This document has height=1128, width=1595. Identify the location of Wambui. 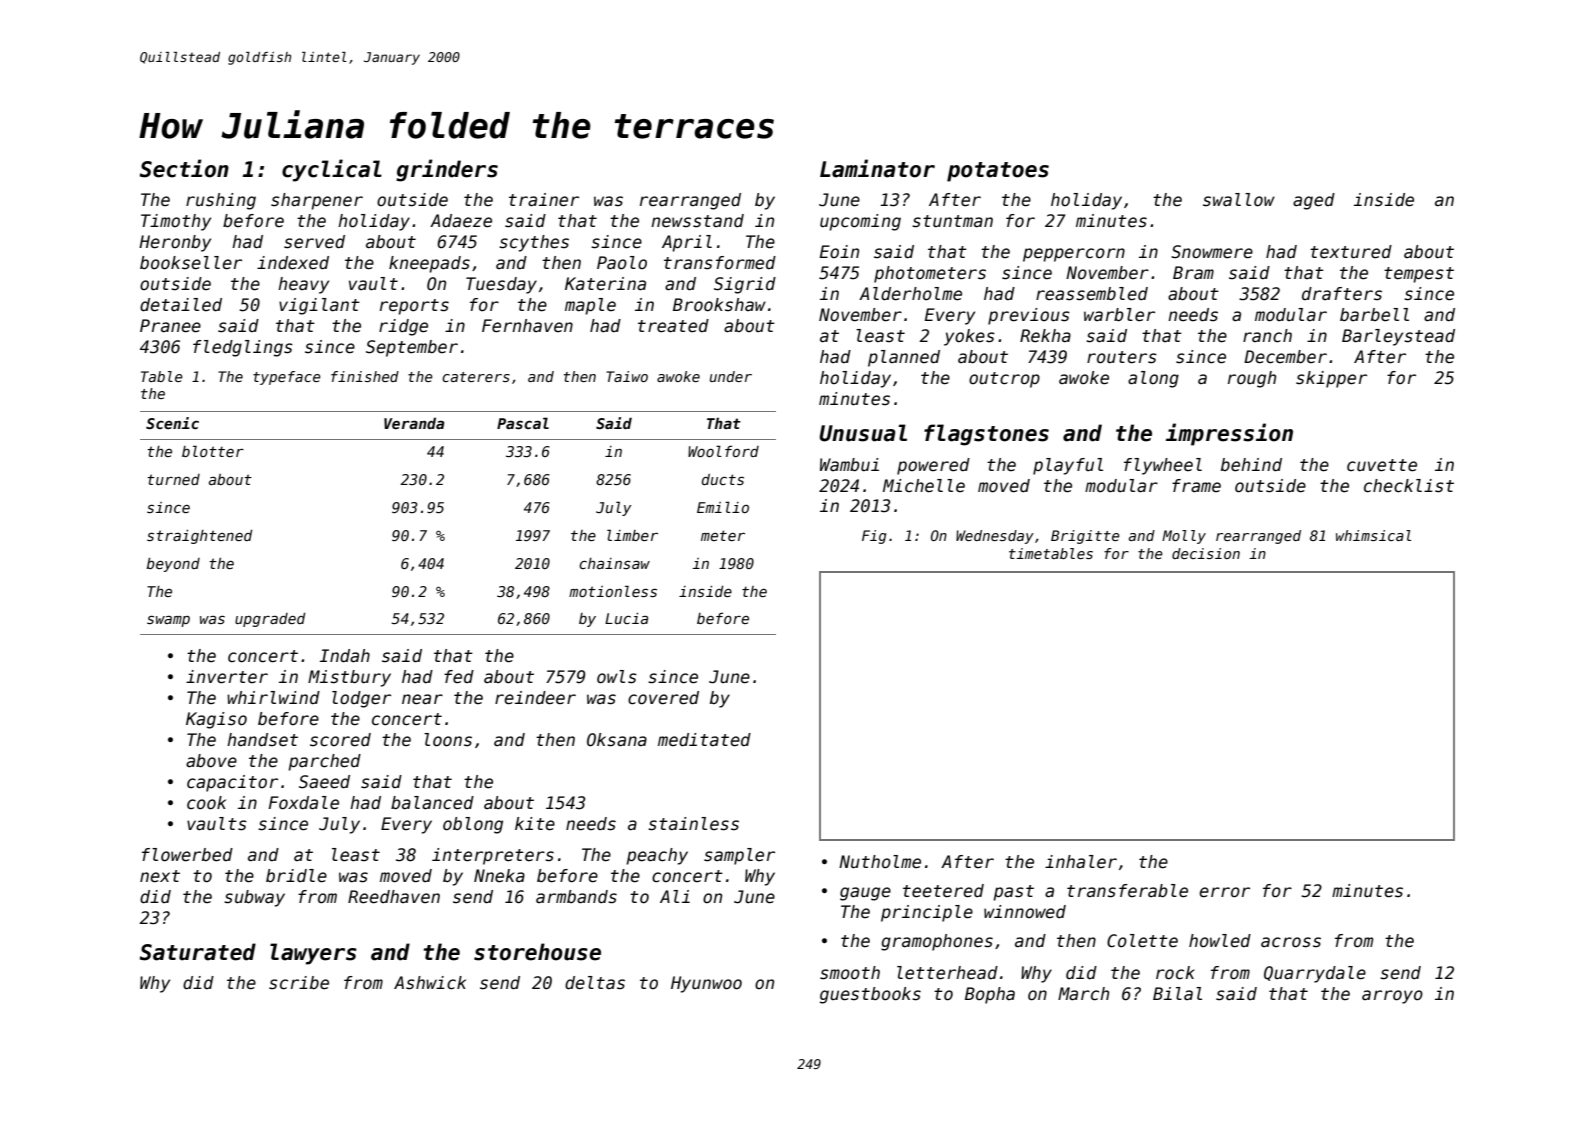
(849, 465).
